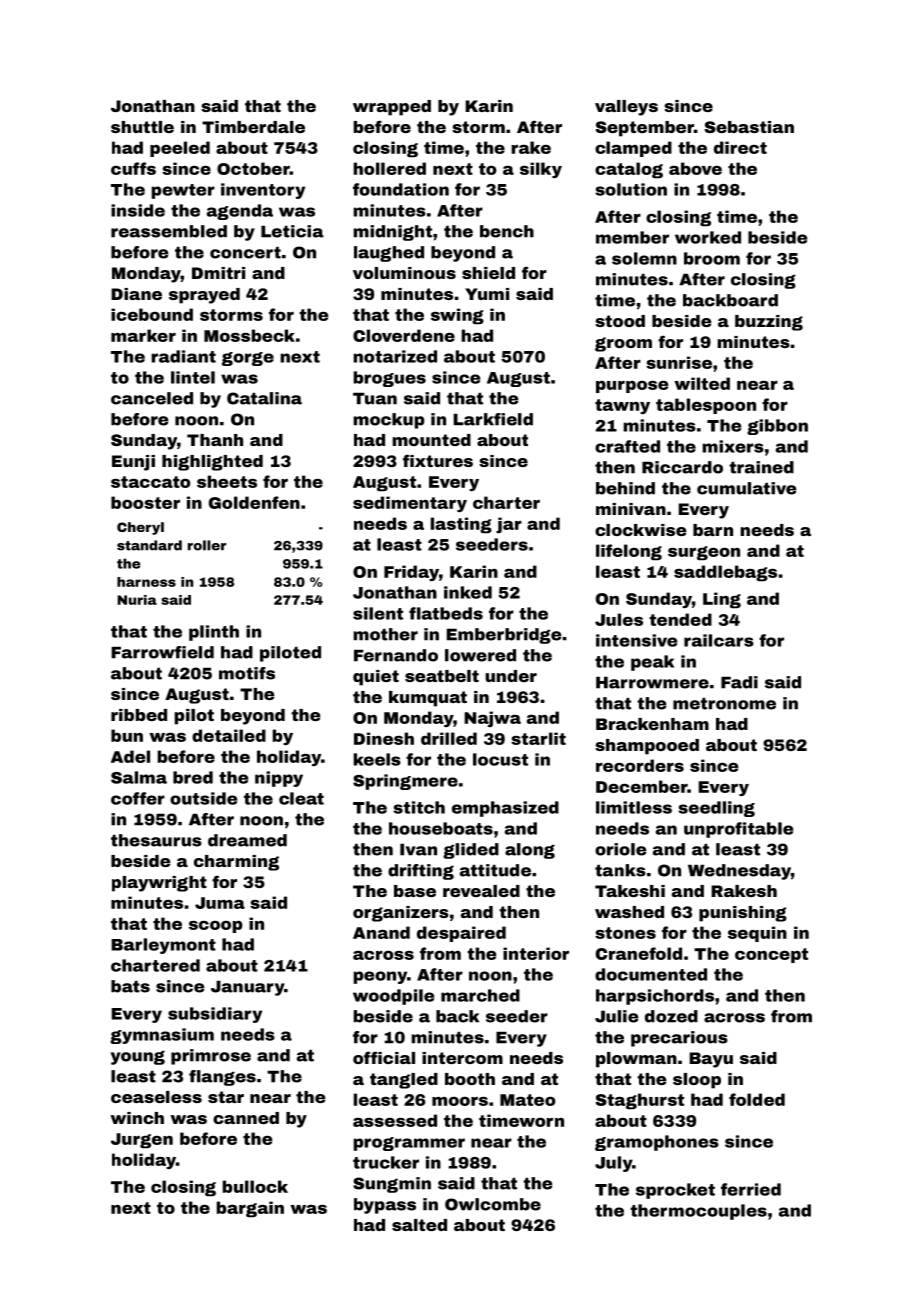 Image resolution: width=924 pixels, height=1308 pixels. Describe the element at coordinates (739, 682) in the screenshot. I see `Fadi` at that location.
